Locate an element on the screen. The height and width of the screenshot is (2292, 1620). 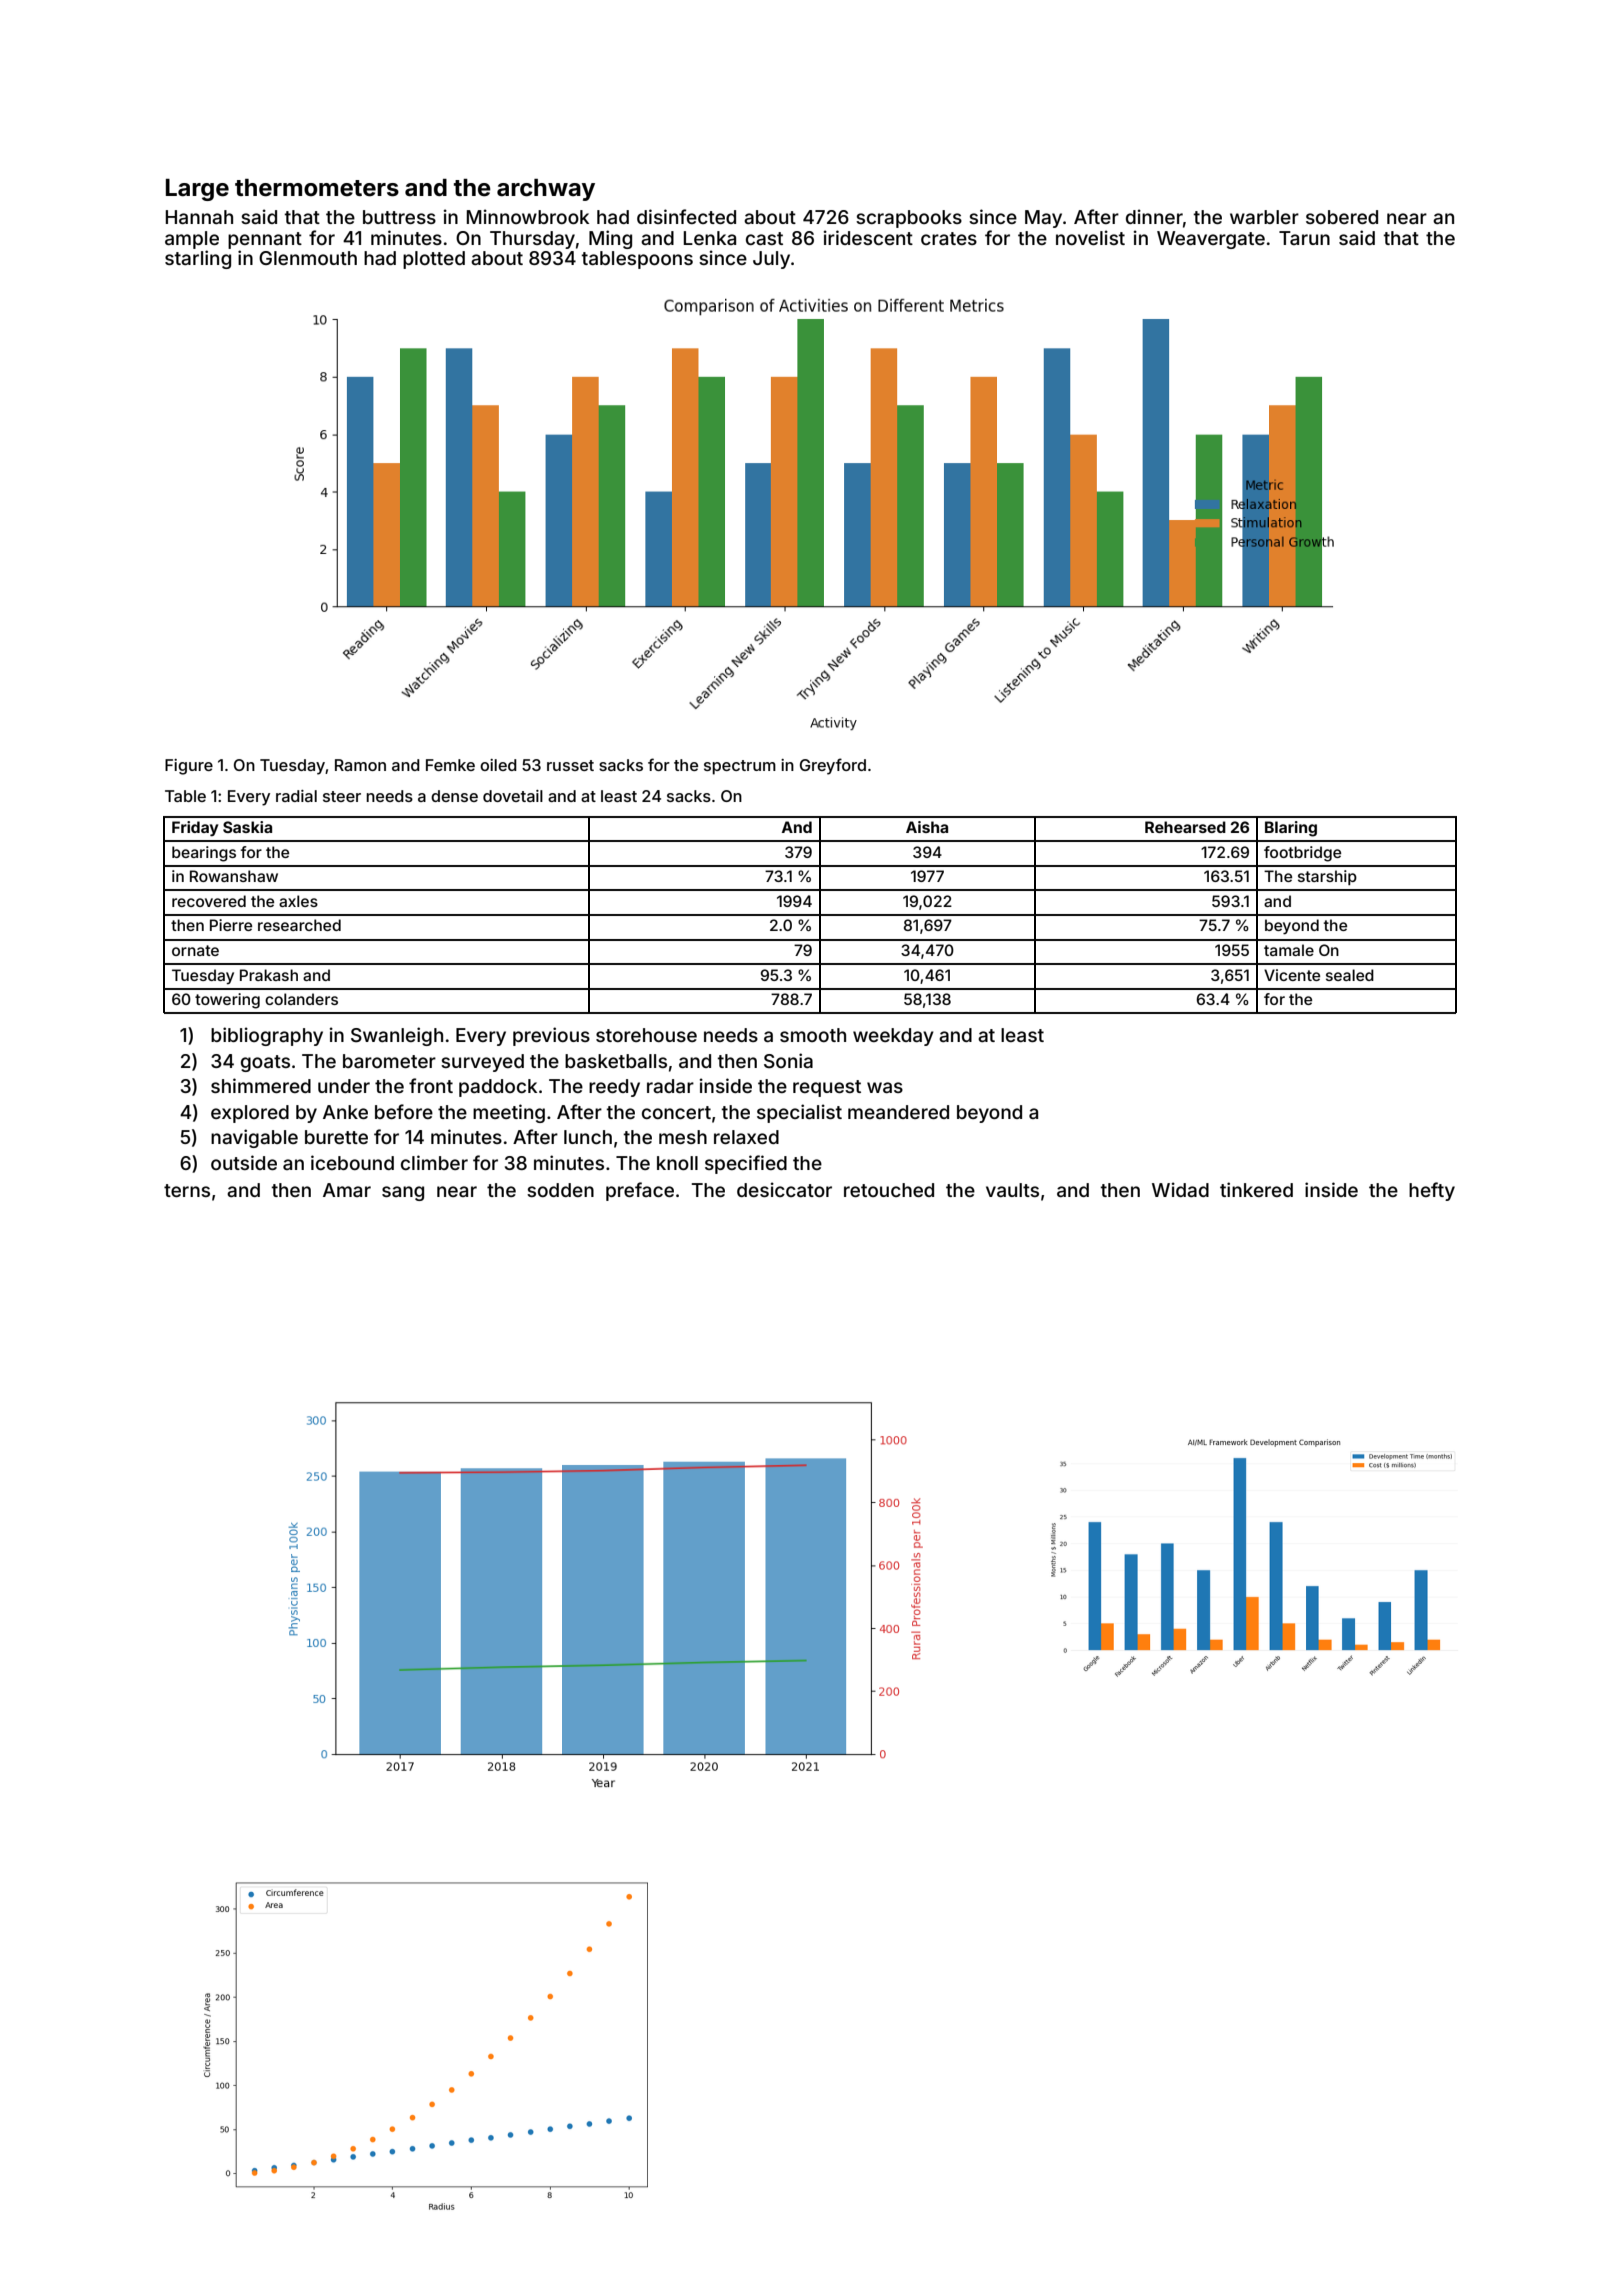
Ming is located at coordinates (610, 239).
